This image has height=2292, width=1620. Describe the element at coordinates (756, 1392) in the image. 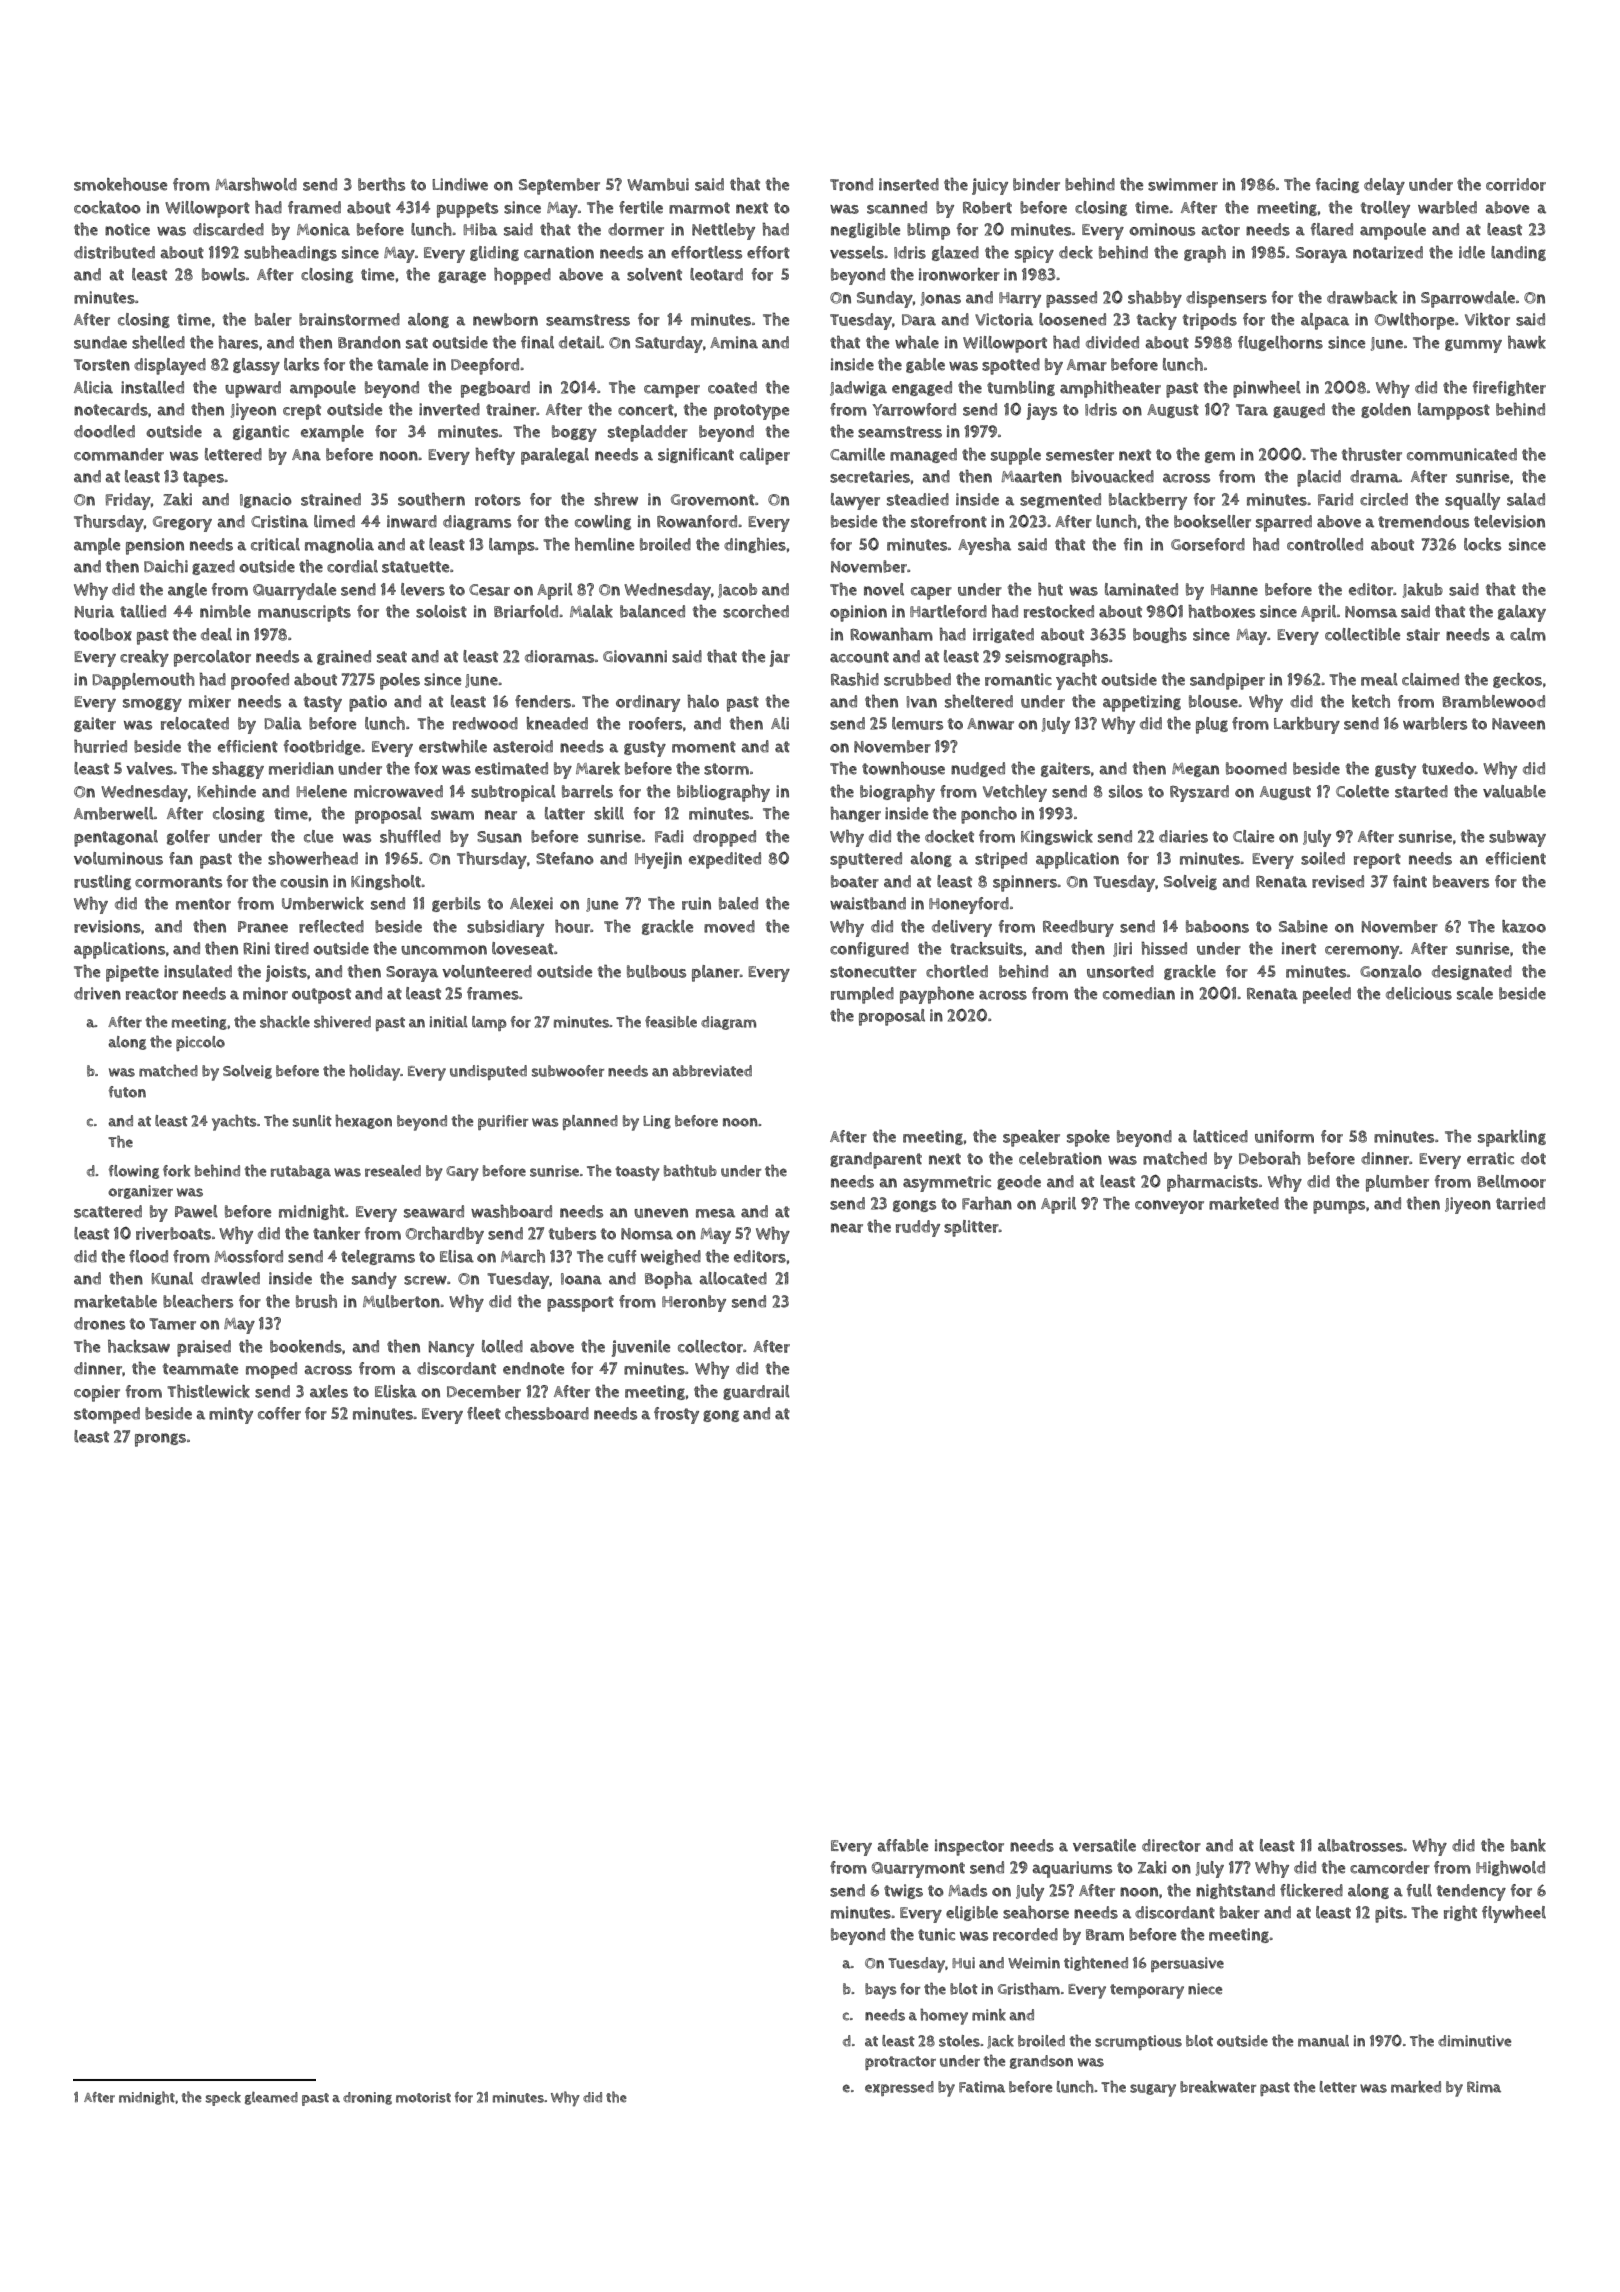

I see `guardrail` at that location.
